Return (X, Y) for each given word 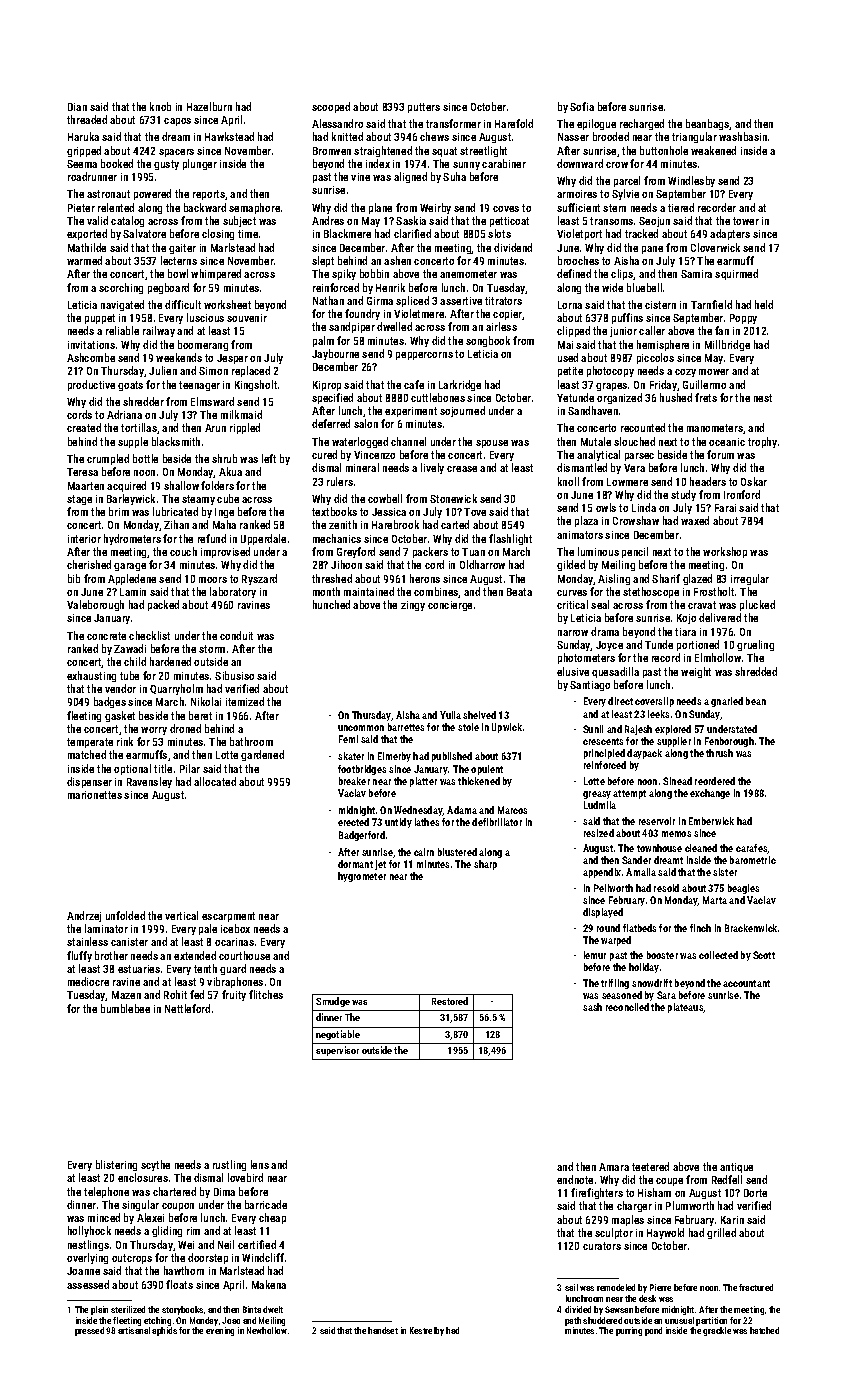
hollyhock (89, 1231)
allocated (215, 781)
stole (468, 727)
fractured (756, 1287)
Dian (77, 107)
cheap (272, 1218)
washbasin (743, 136)
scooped (331, 107)
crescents (603, 741)
